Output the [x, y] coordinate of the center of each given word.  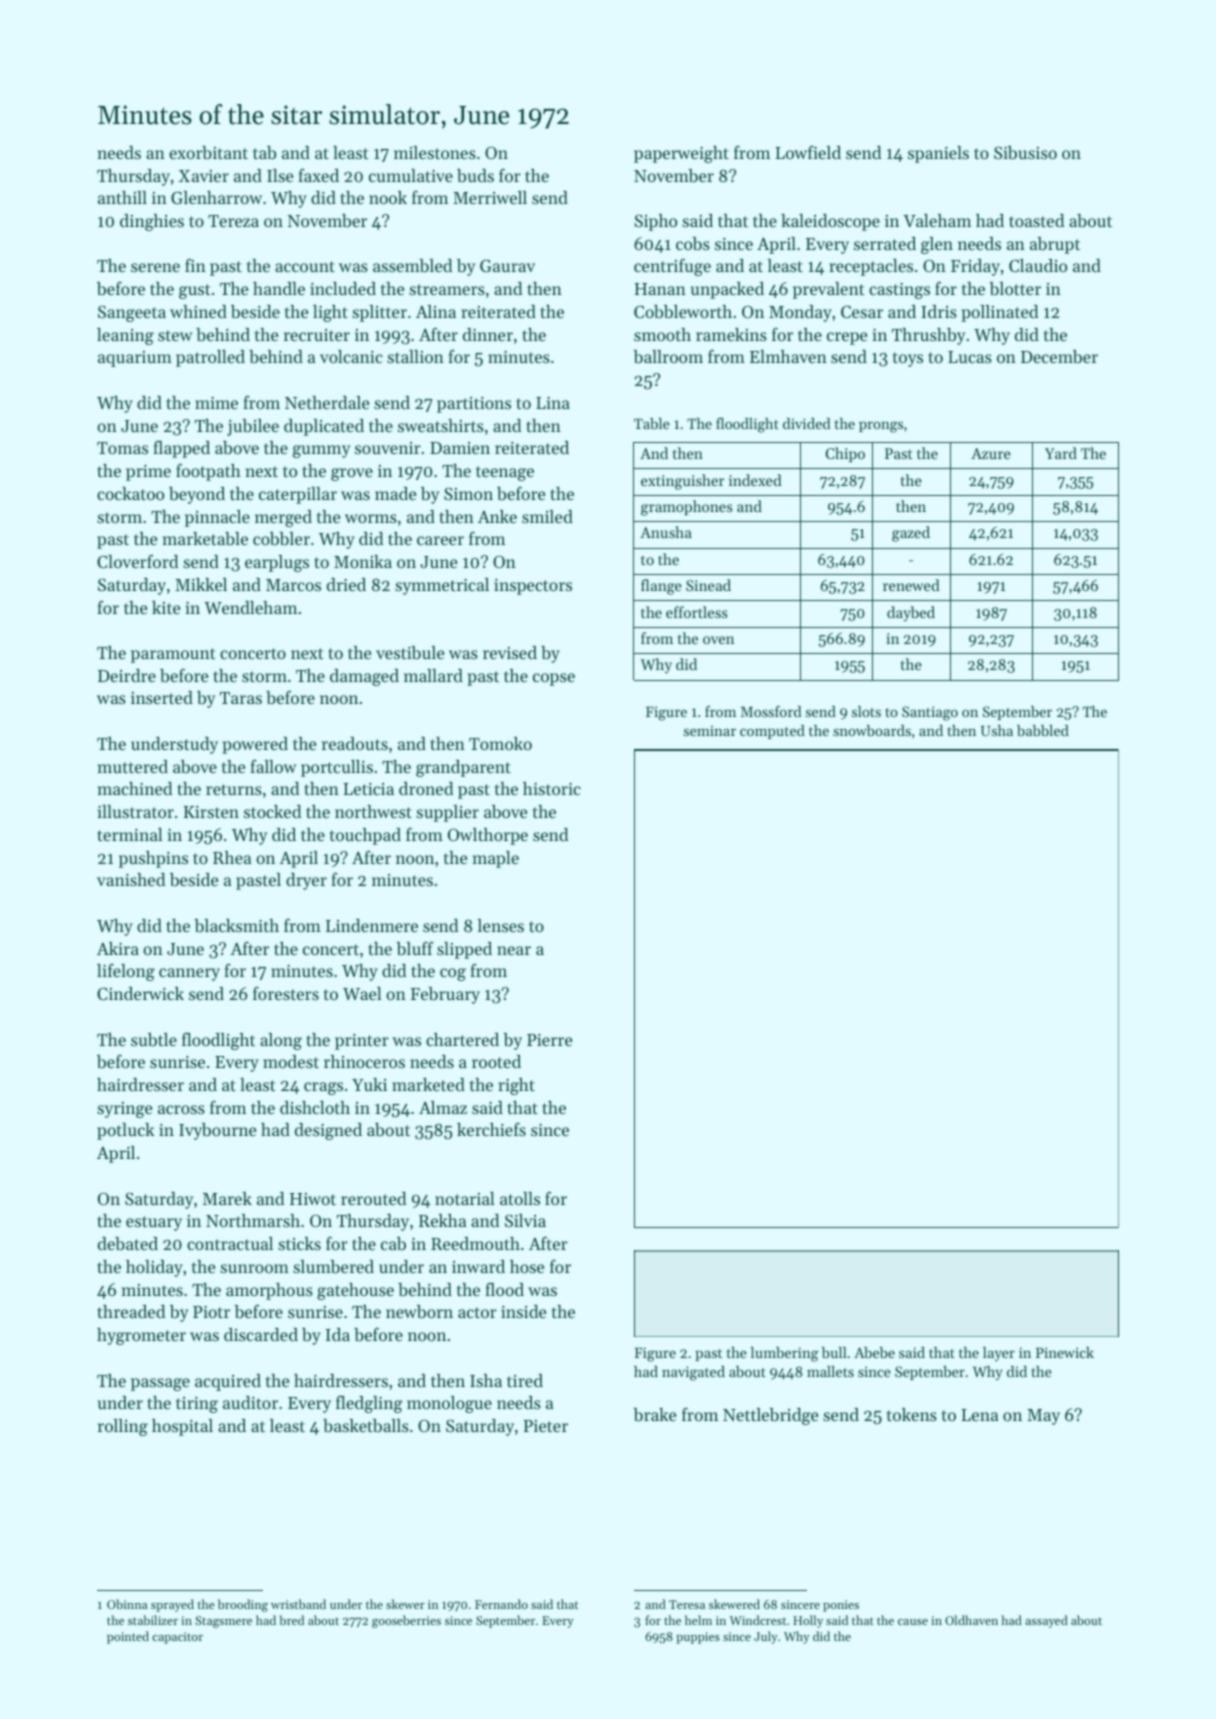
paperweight [681, 154]
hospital [182, 1427]
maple [496, 859]
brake [654, 1414]
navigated [693, 1373]
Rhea [232, 857]
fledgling [369, 1404]
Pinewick [1065, 1352]
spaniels [938, 154]
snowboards [872, 730]
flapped [181, 449]
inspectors [533, 587]
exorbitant [208, 152]
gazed [911, 534]
